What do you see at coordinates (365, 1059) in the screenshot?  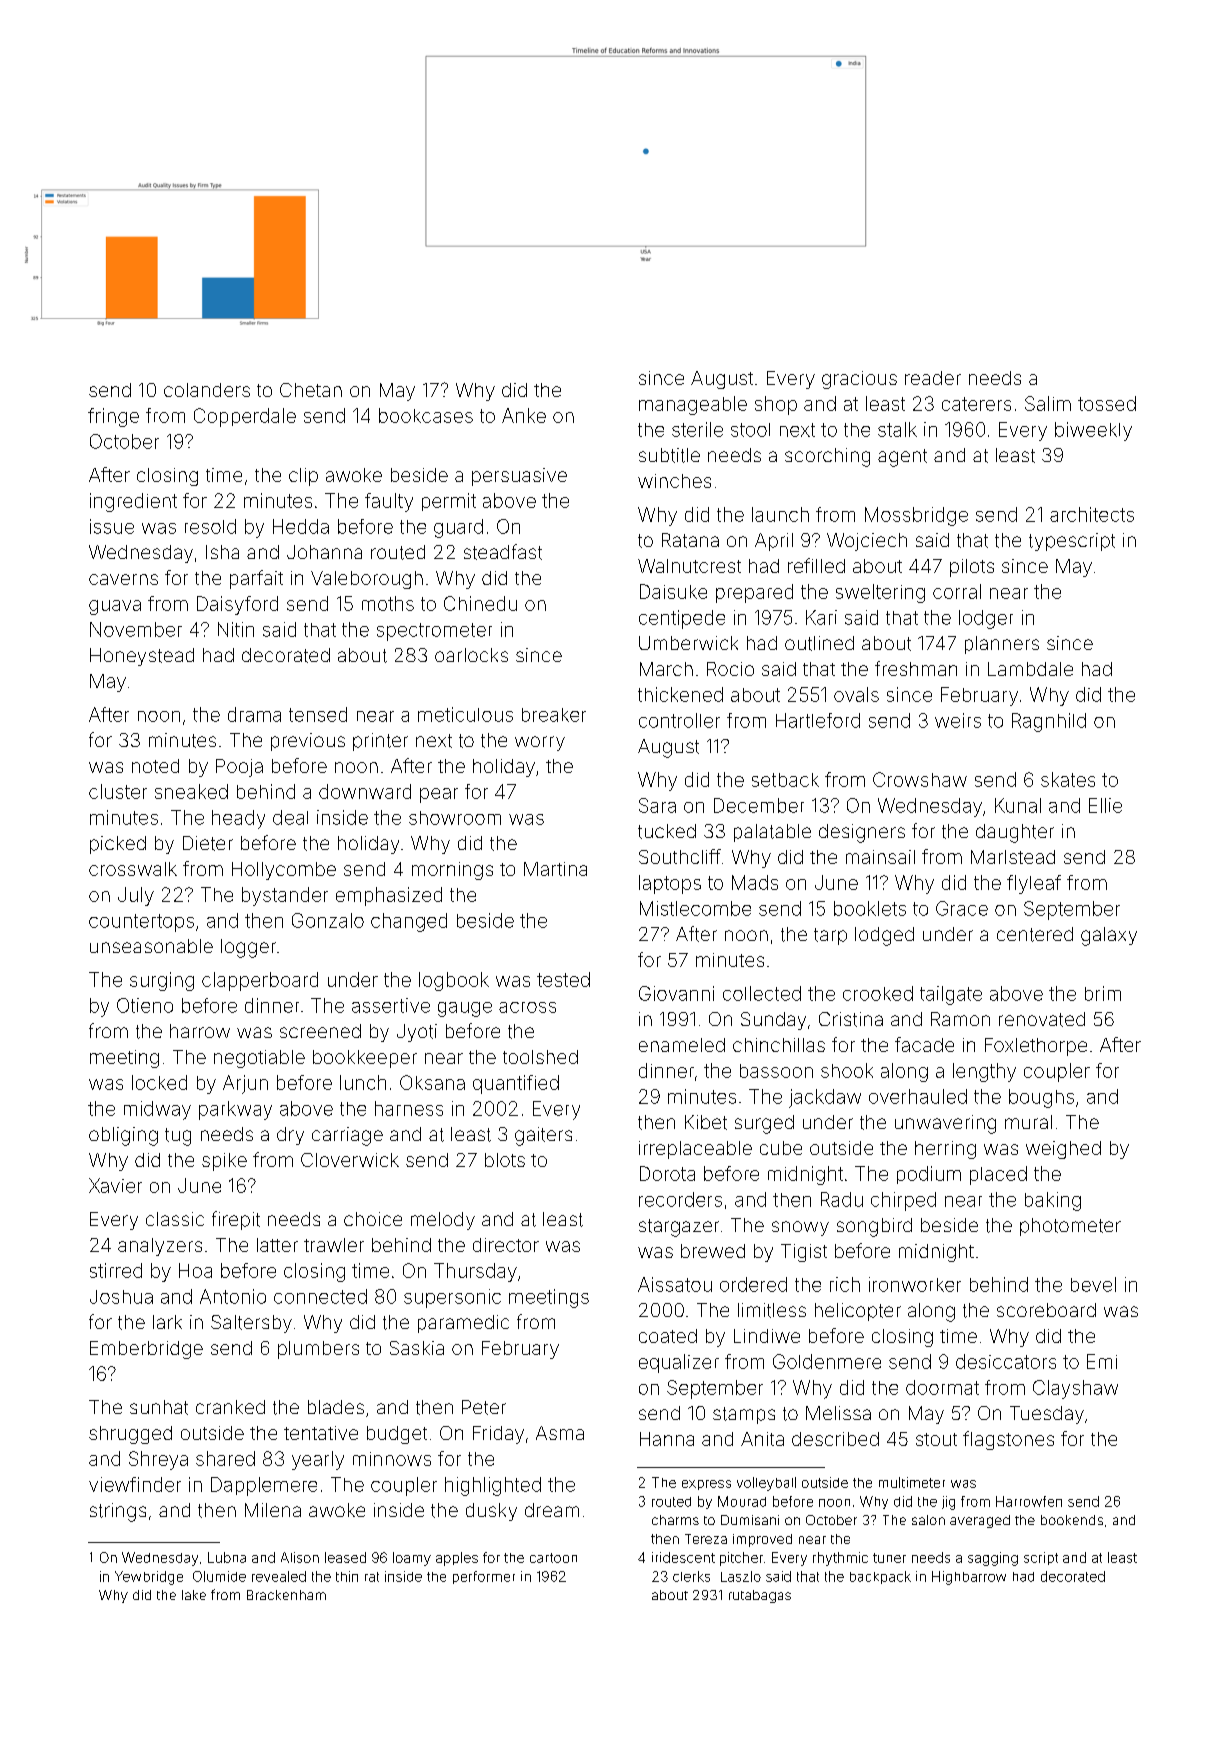 I see `bookkeeper` at bounding box center [365, 1059].
